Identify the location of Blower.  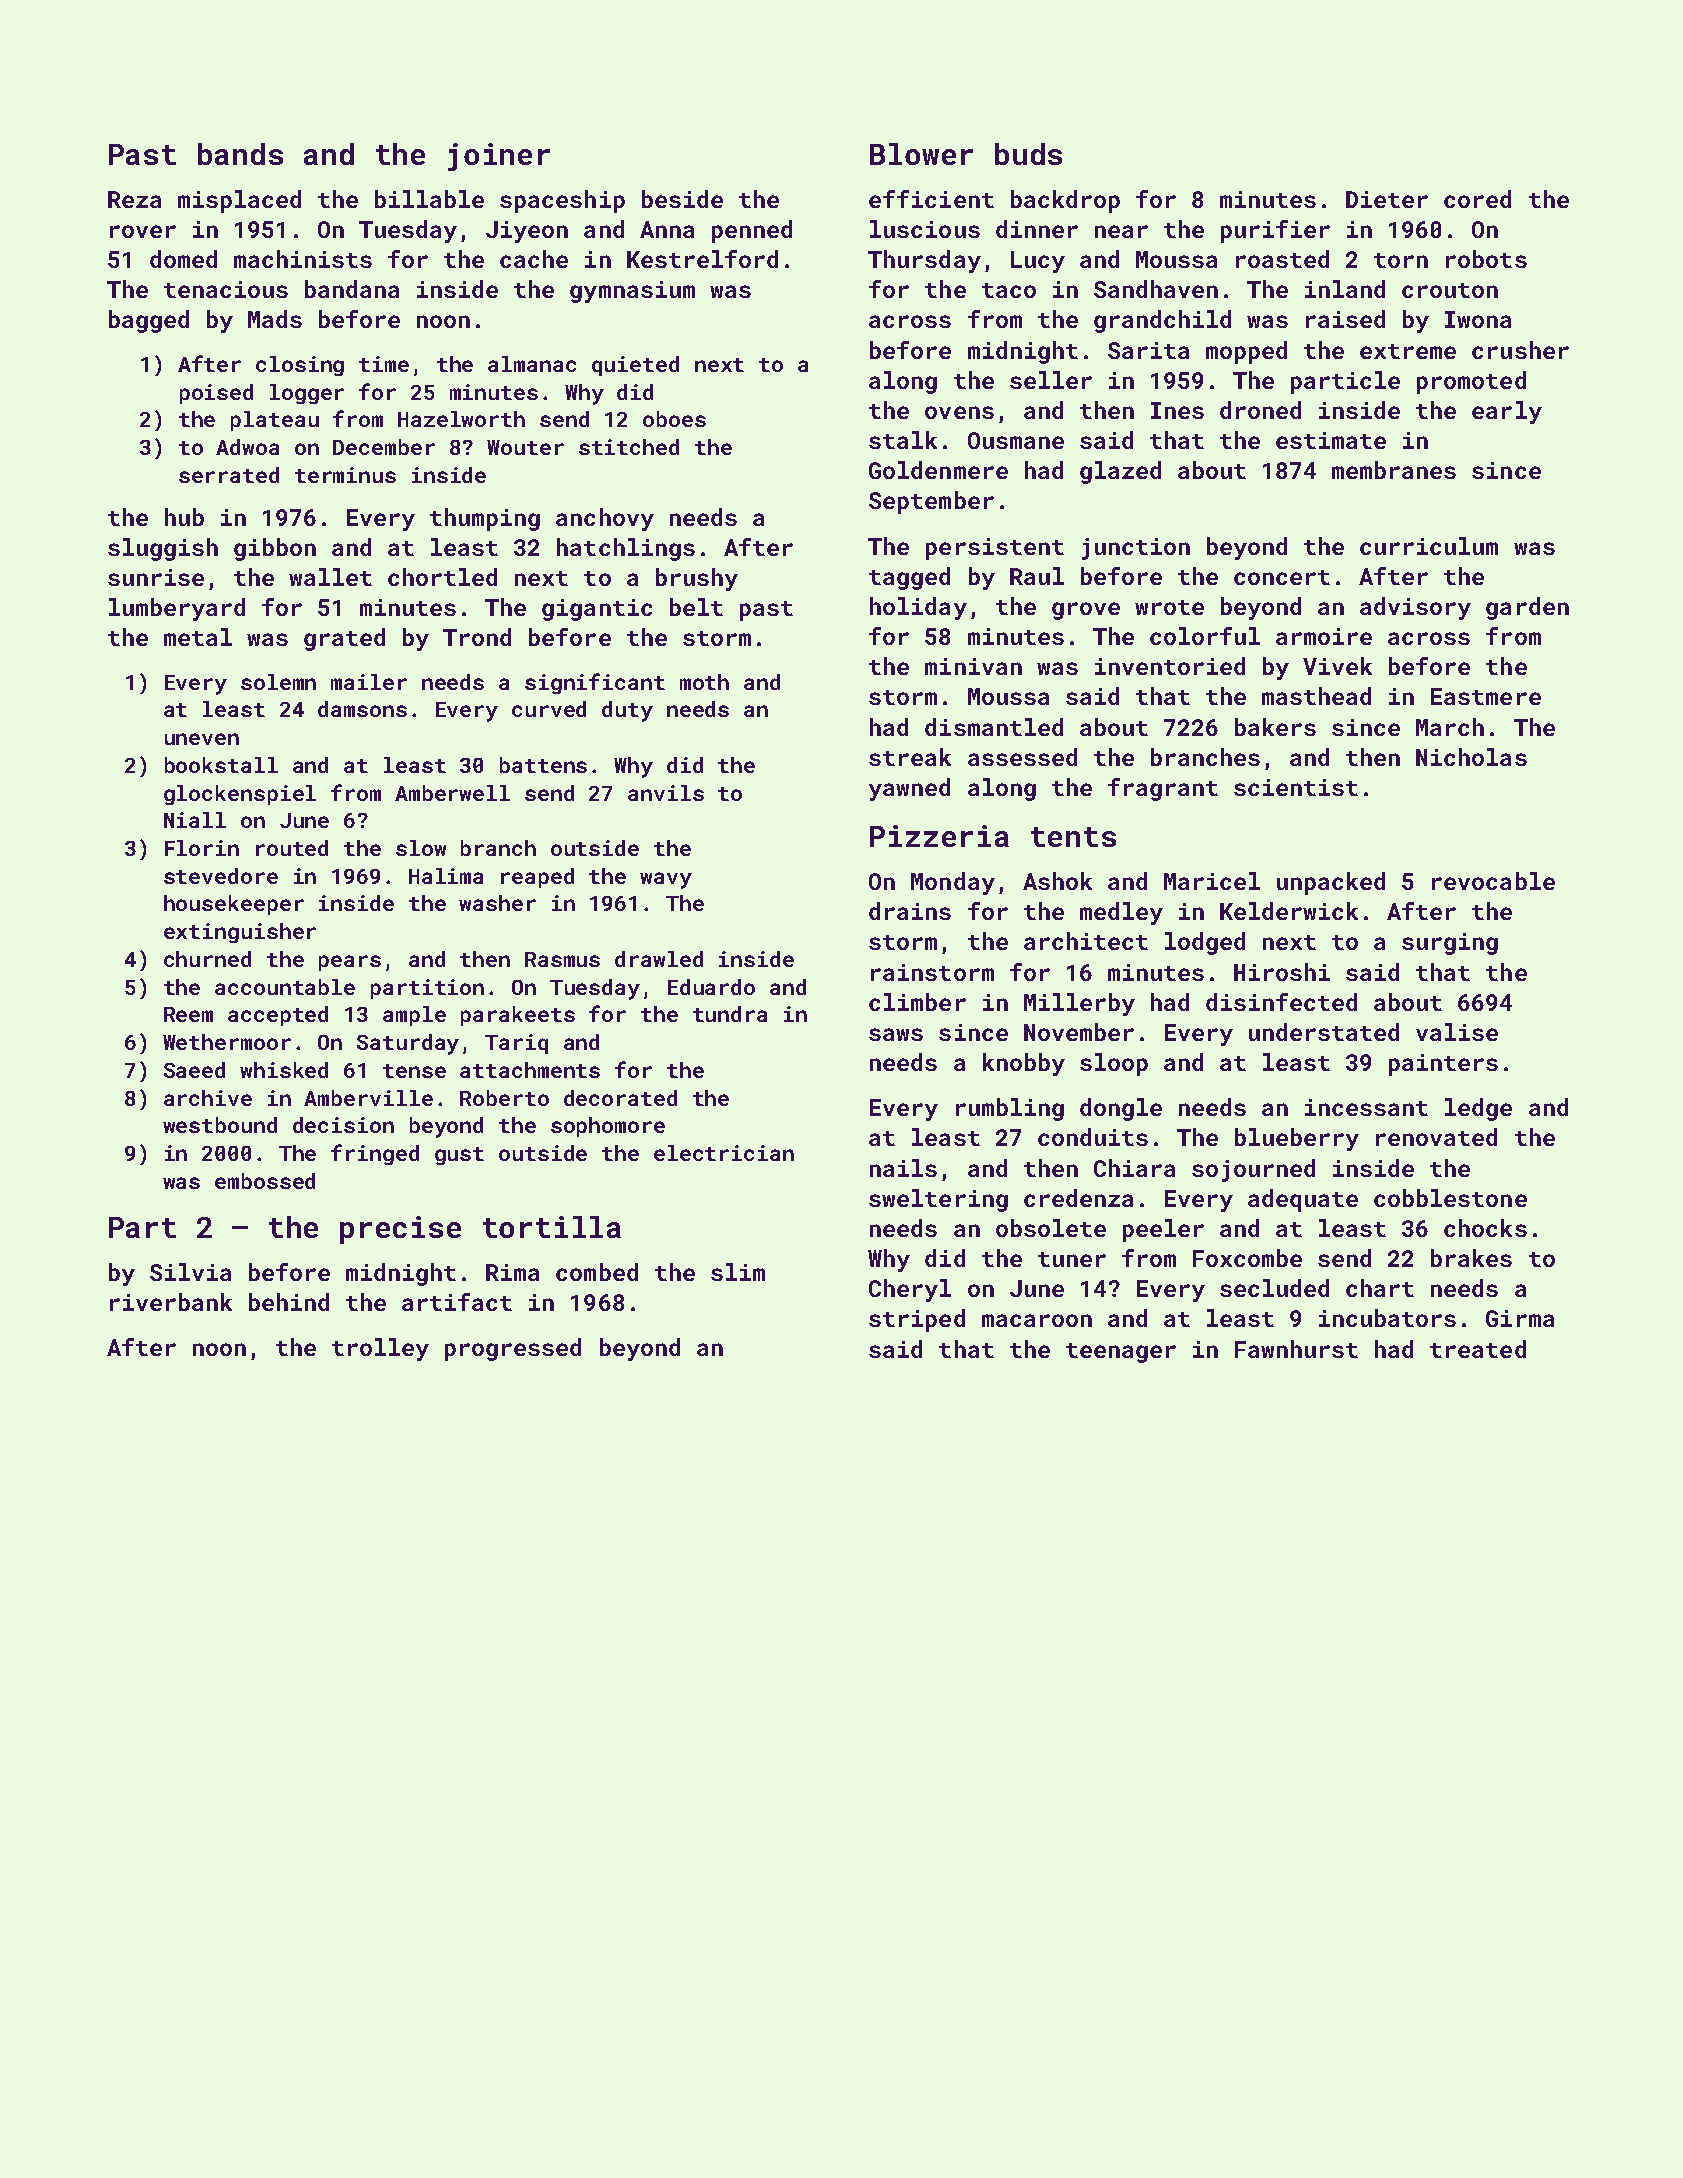
(921, 154).
